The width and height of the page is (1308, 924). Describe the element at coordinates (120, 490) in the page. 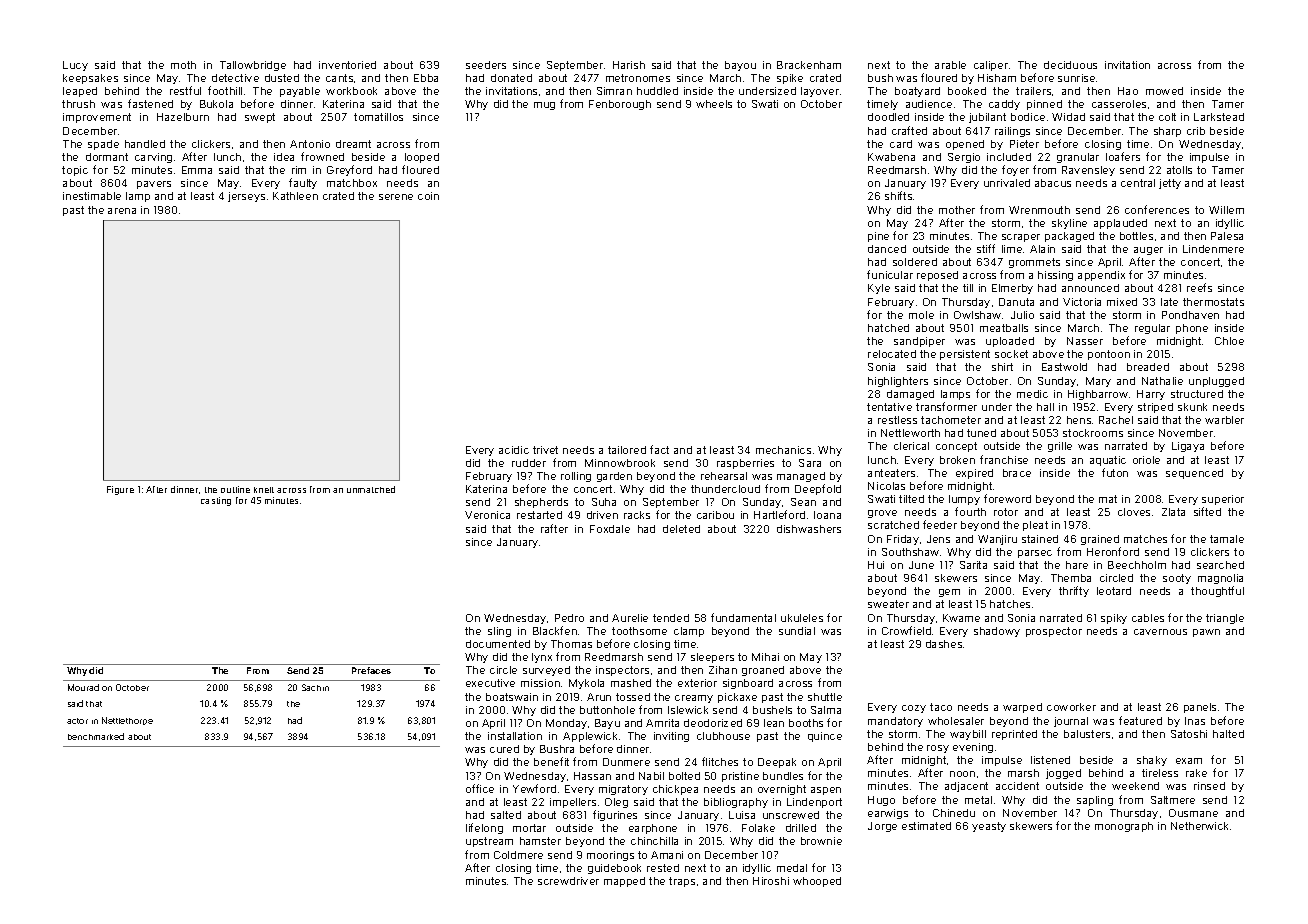

I see `Figure` at that location.
